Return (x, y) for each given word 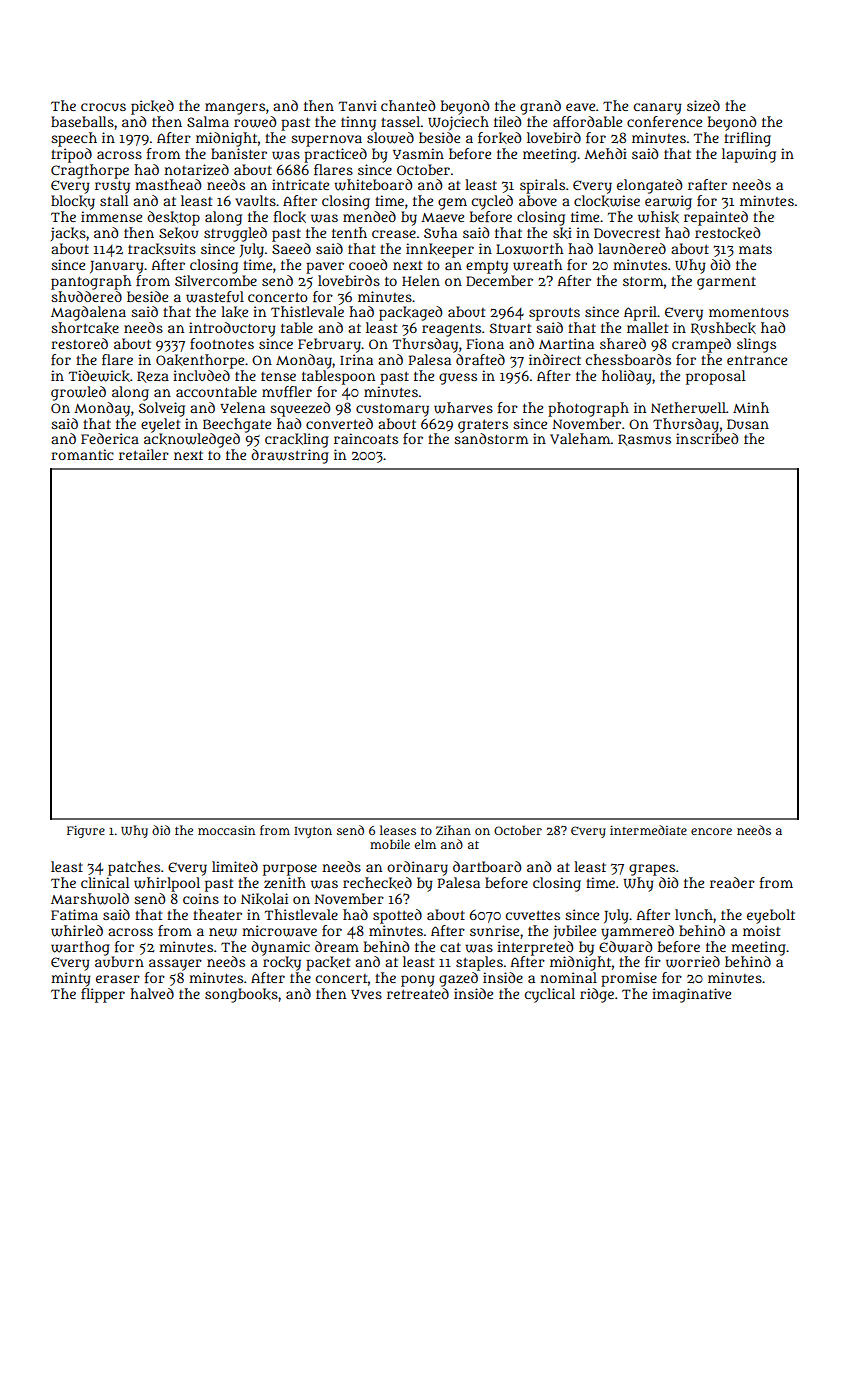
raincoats (366, 438)
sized (703, 105)
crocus (103, 107)
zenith (285, 882)
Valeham (580, 438)
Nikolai (264, 899)
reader (732, 882)
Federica (110, 438)
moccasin (226, 830)
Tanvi (358, 105)
